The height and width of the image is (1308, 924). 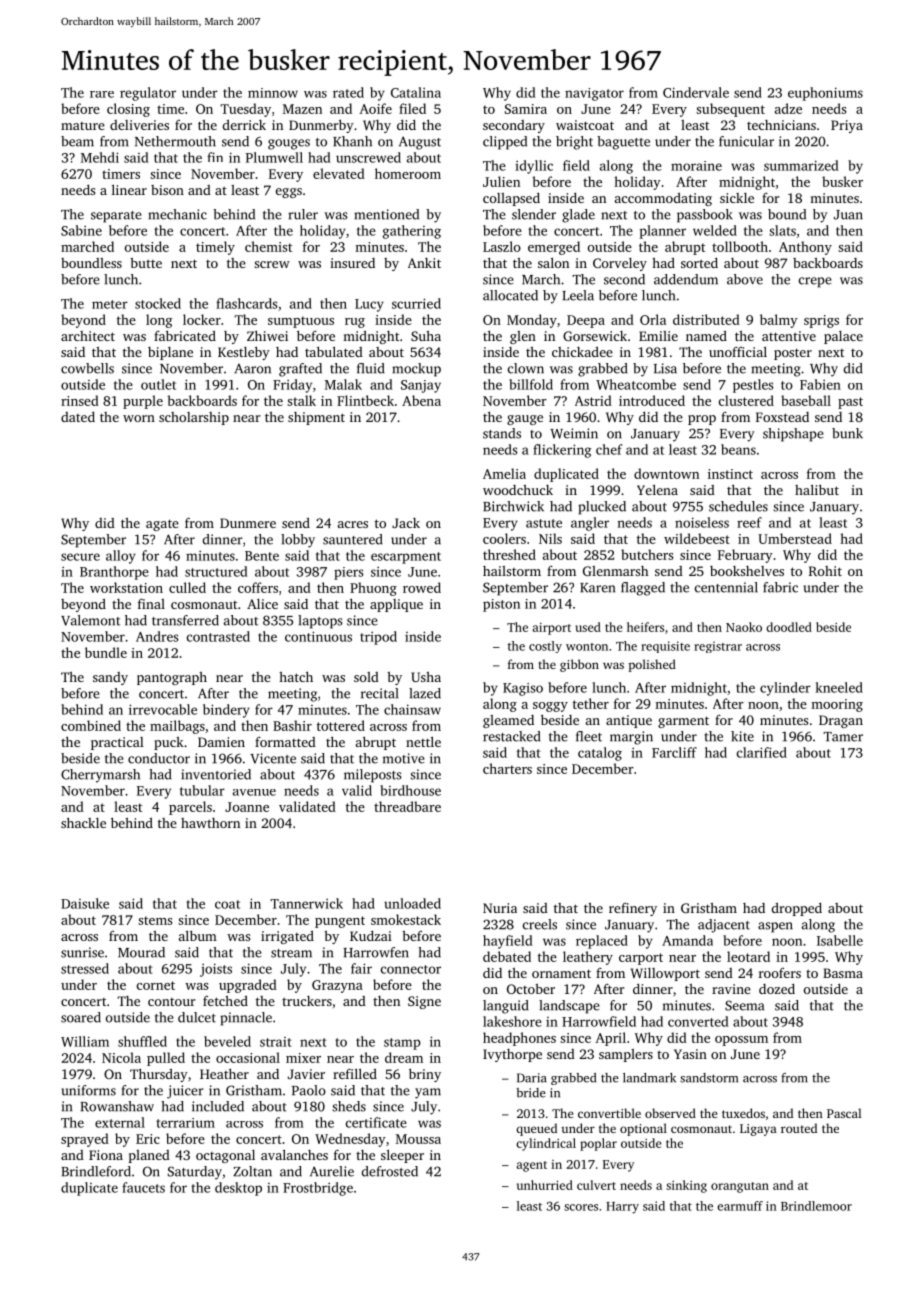 What do you see at coordinates (148, 1139) in the image?
I see `Eric` at bounding box center [148, 1139].
